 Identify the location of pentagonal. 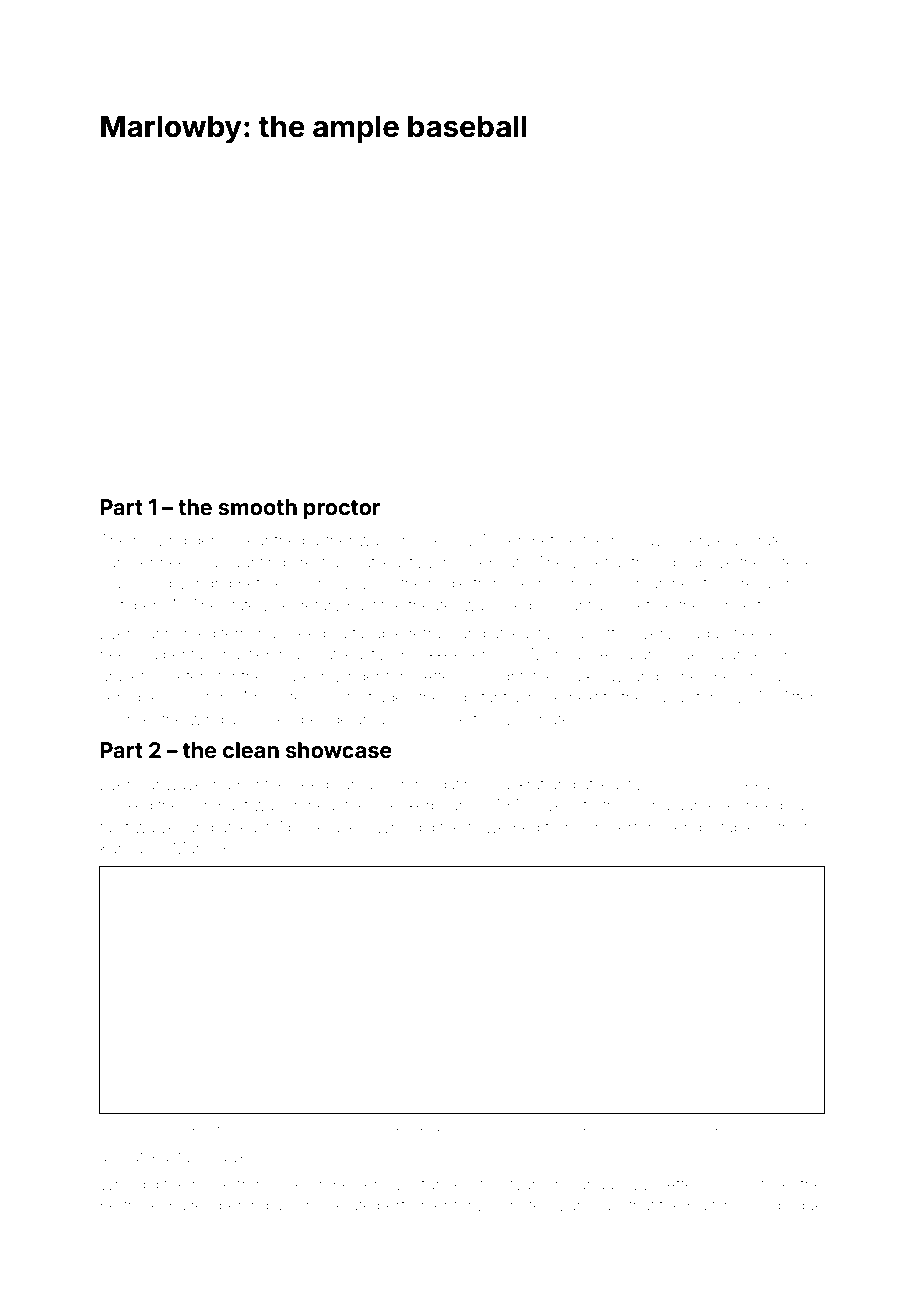
(203, 656).
